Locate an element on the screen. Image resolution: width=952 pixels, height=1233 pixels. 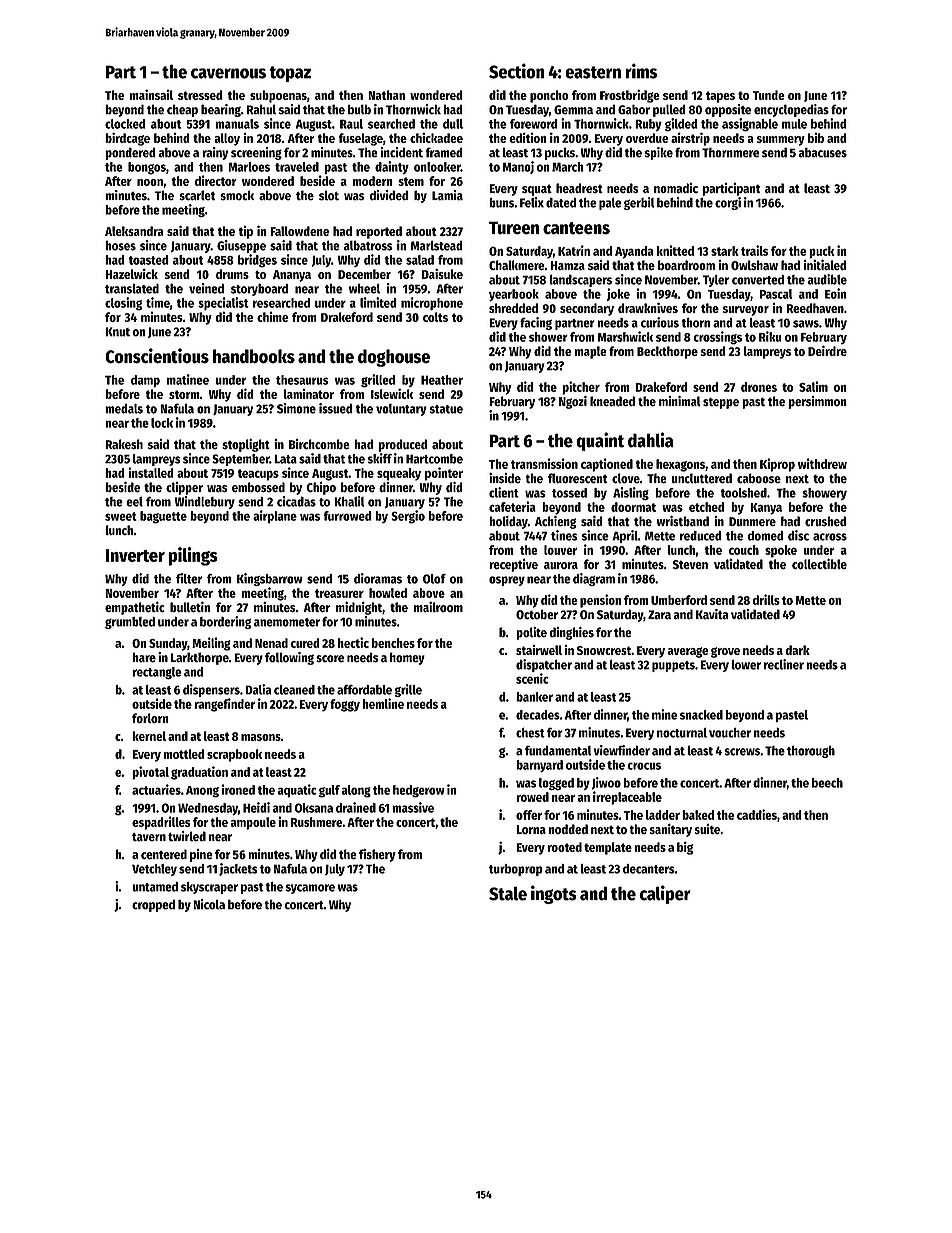
Section is located at coordinates (517, 71).
